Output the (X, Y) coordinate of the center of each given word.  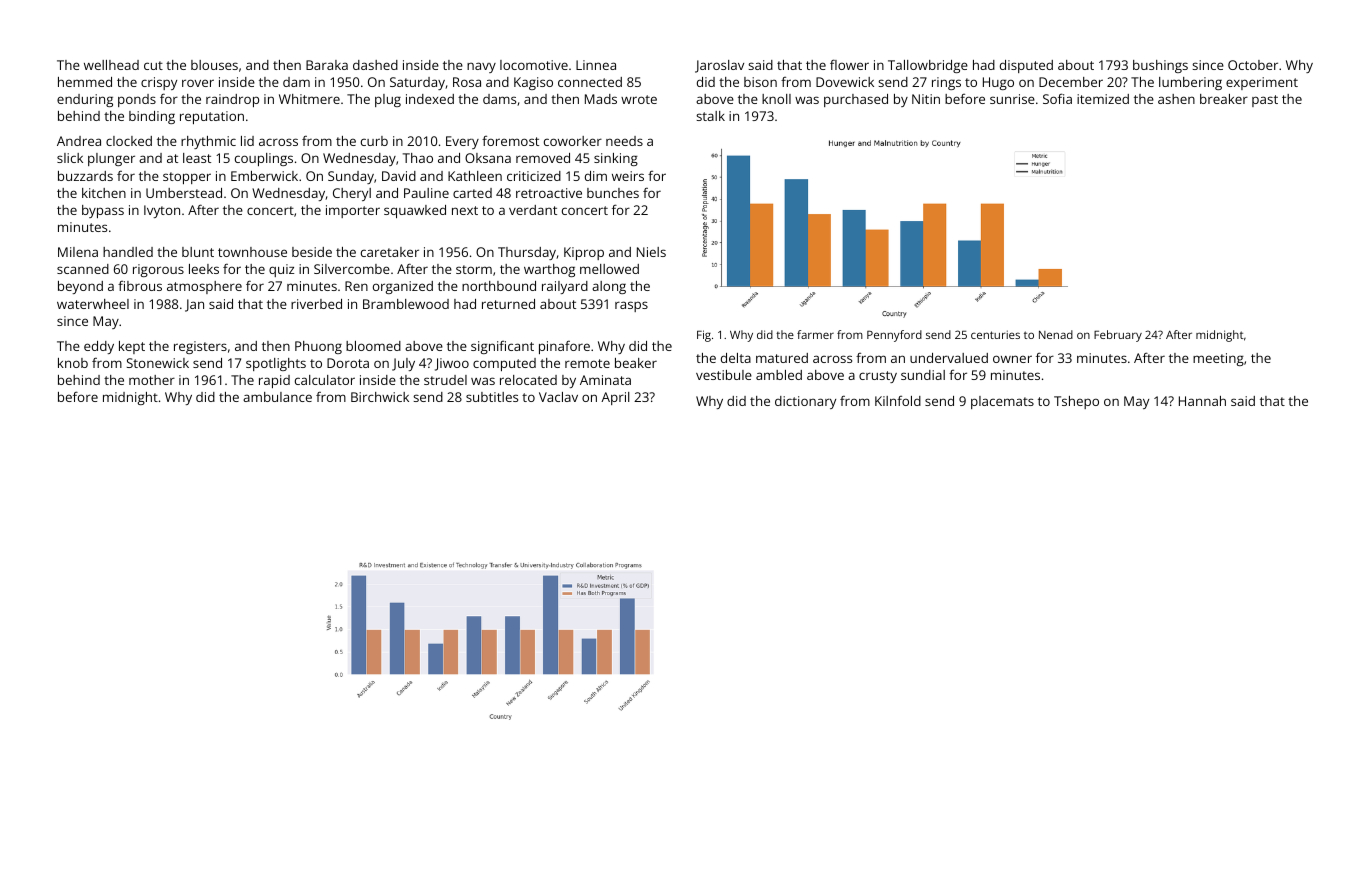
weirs (628, 176)
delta (736, 358)
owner (1012, 359)
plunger (111, 159)
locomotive (534, 65)
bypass (103, 211)
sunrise (1012, 99)
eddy (99, 347)
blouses (214, 65)
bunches (613, 193)
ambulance (277, 397)
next (465, 210)
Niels (651, 252)
